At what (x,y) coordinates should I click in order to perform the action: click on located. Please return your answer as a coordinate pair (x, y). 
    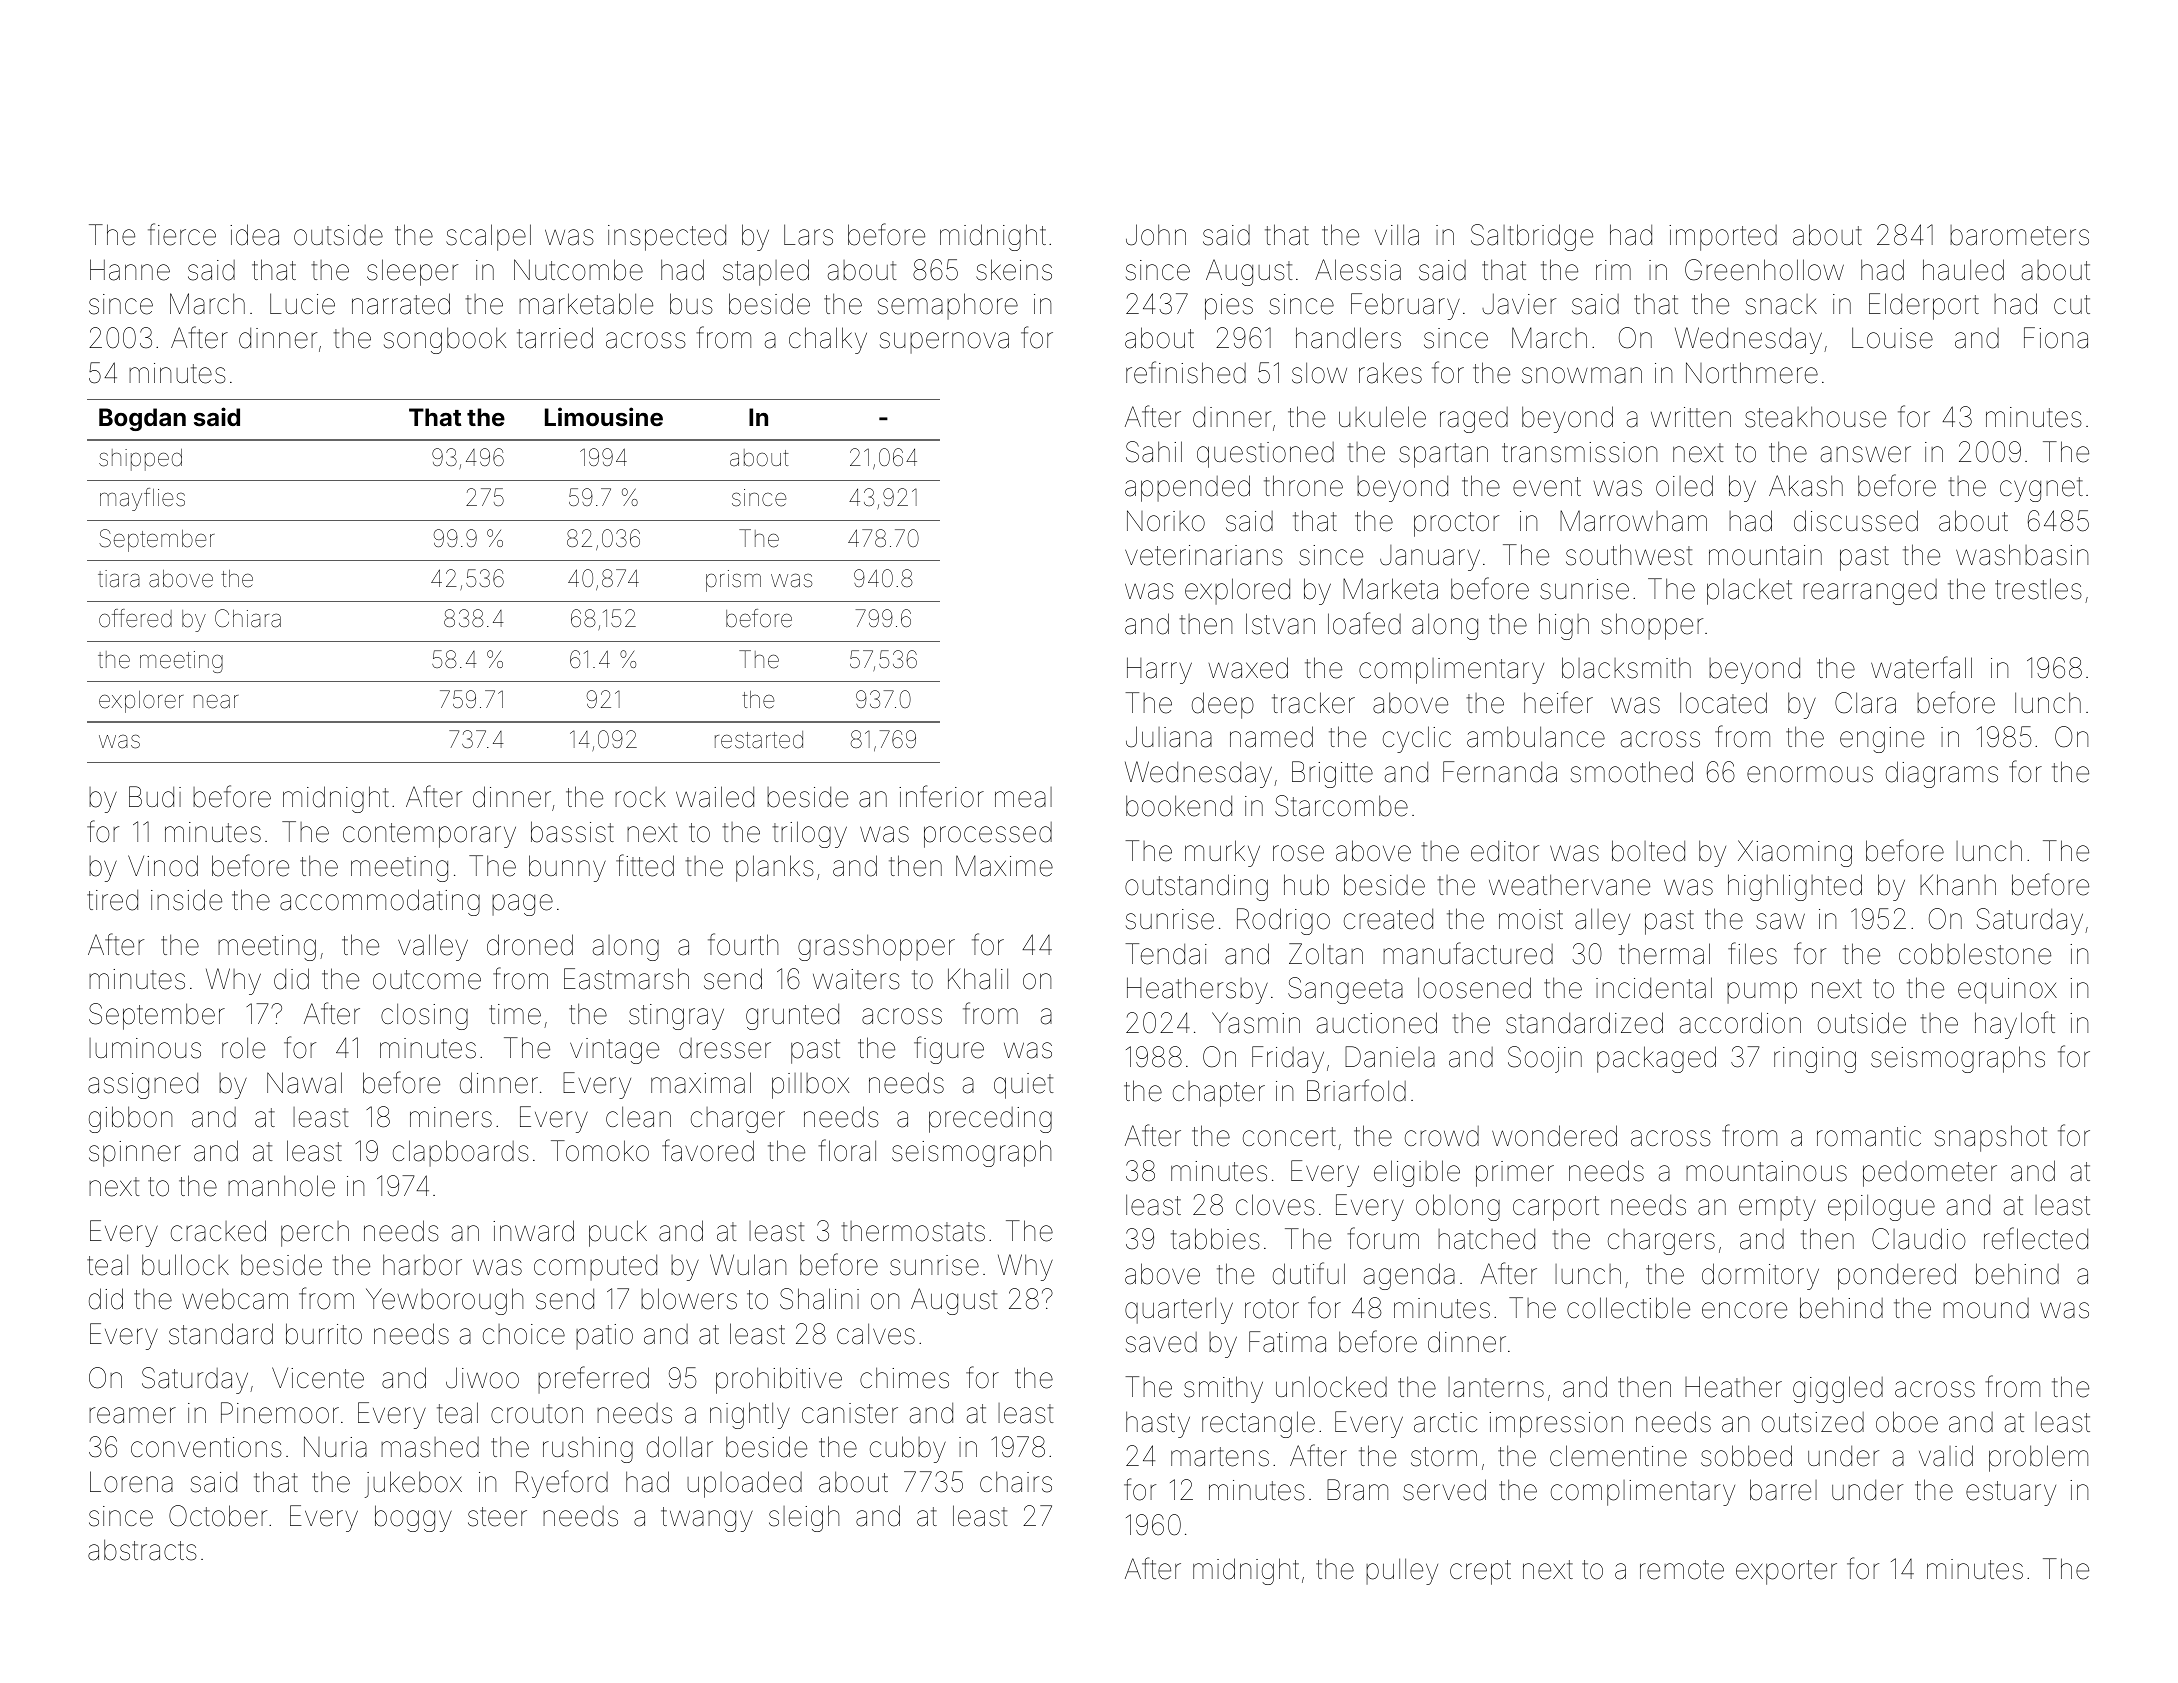
    Looking at the image, I should click on (1723, 703).
